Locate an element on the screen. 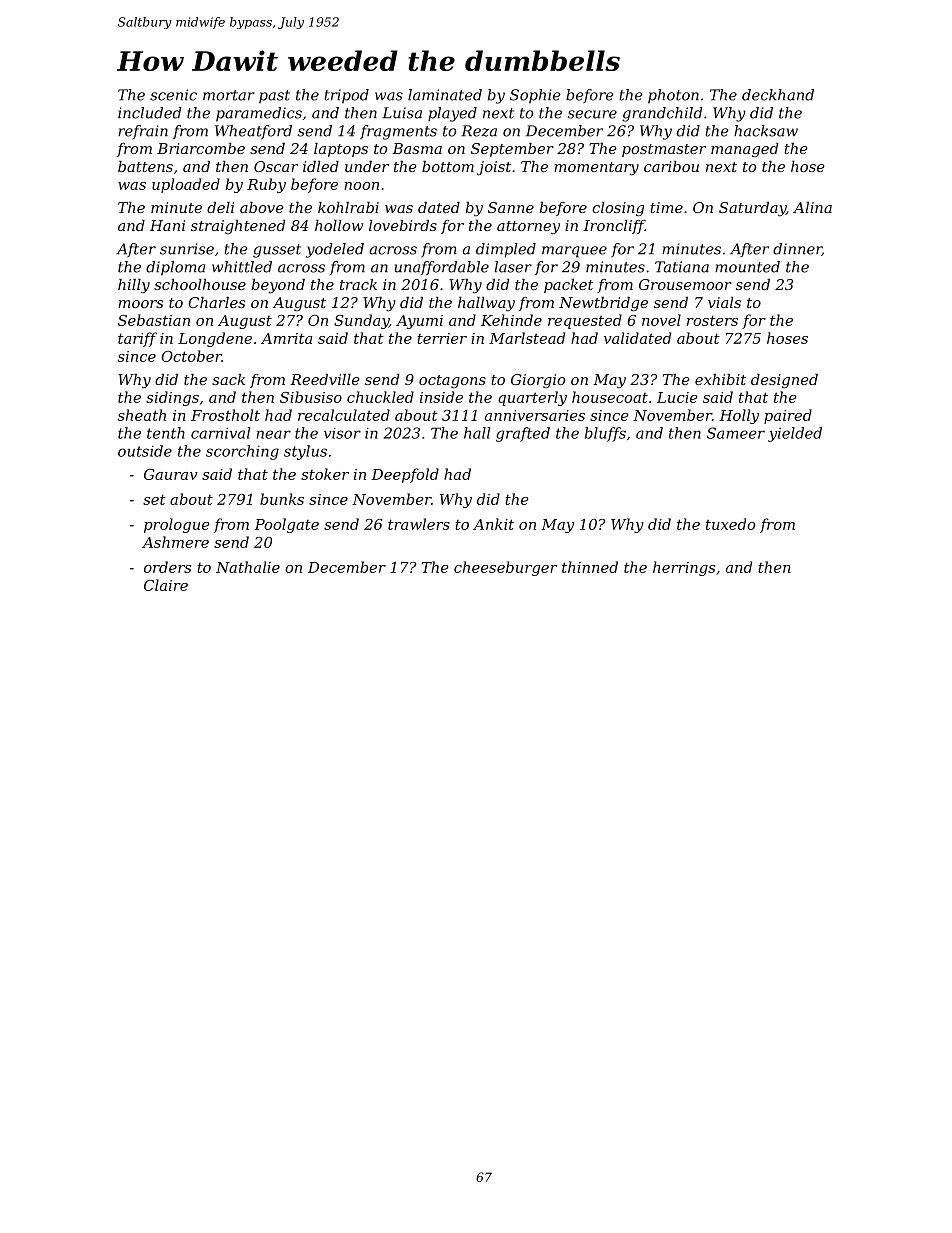 The width and height of the screenshot is (952, 1233). Claire is located at coordinates (166, 585).
